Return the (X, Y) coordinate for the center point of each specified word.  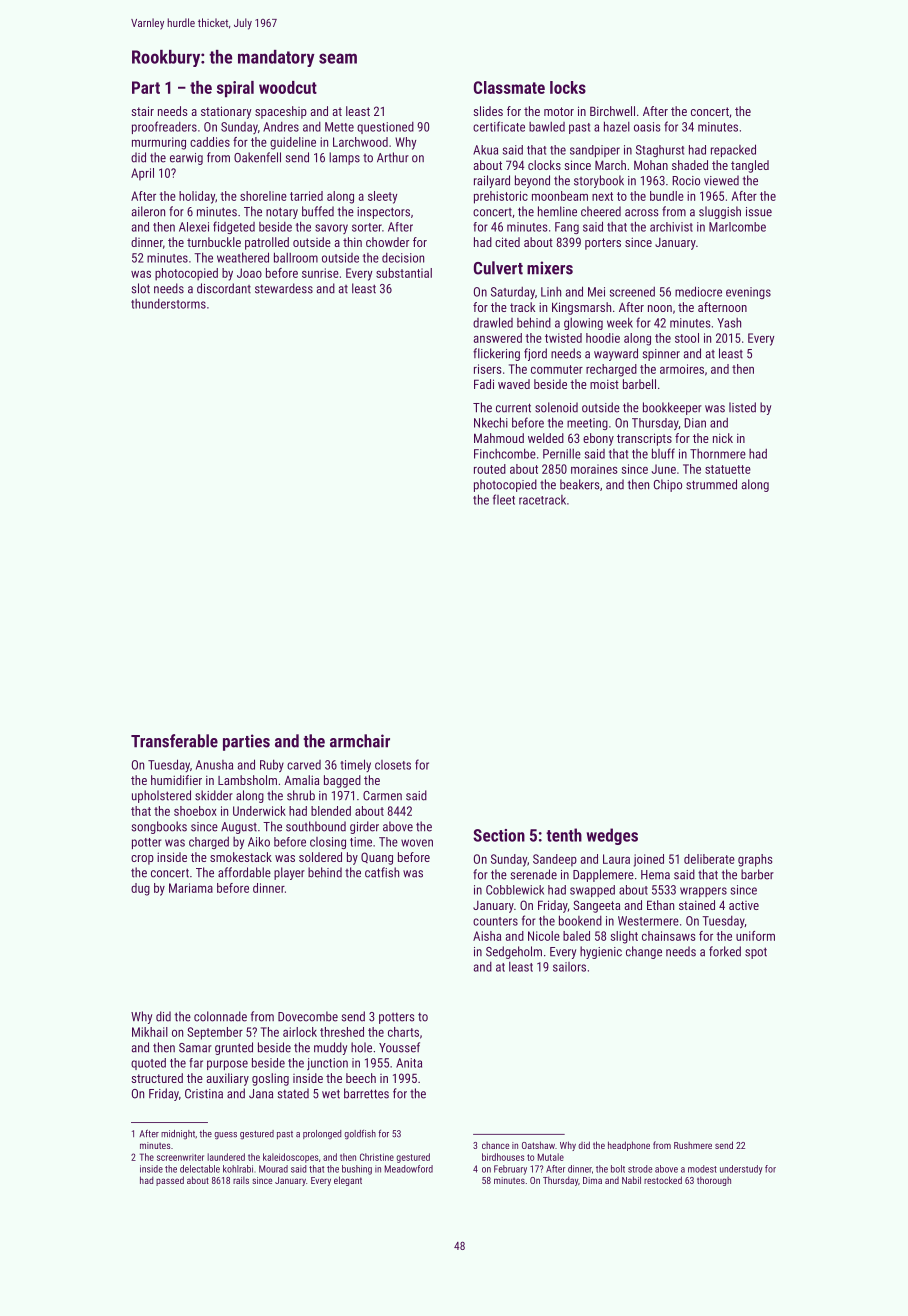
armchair (360, 741)
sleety (382, 197)
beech (361, 1078)
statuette (728, 469)
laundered (226, 1157)
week (620, 322)
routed (490, 469)
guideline (293, 143)
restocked (663, 1180)
